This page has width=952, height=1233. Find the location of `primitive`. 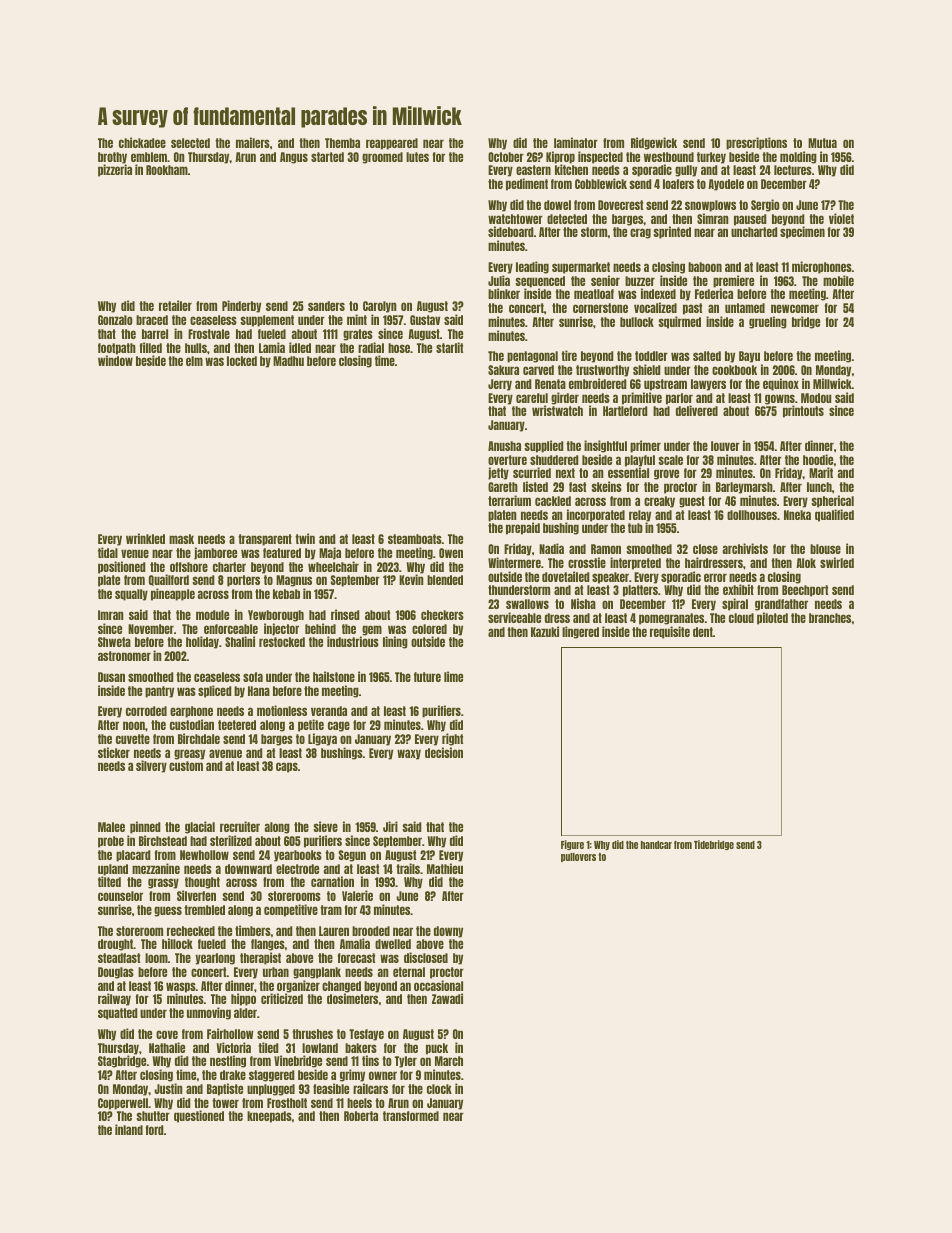

primitive is located at coordinates (642, 398).
